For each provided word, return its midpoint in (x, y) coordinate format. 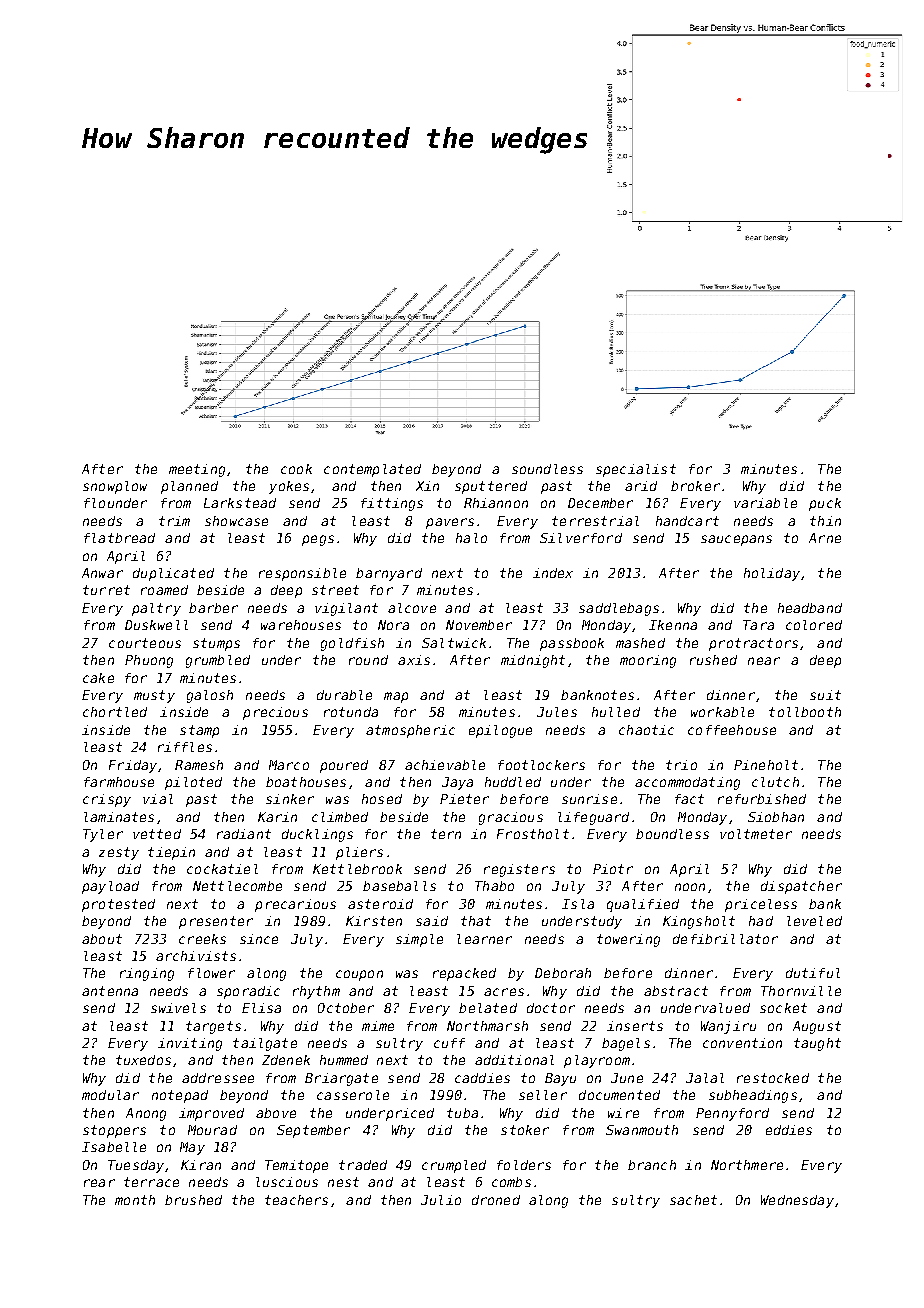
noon (690, 887)
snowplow (115, 487)
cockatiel (222, 869)
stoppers (114, 1131)
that (476, 921)
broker (695, 486)
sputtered (491, 487)
